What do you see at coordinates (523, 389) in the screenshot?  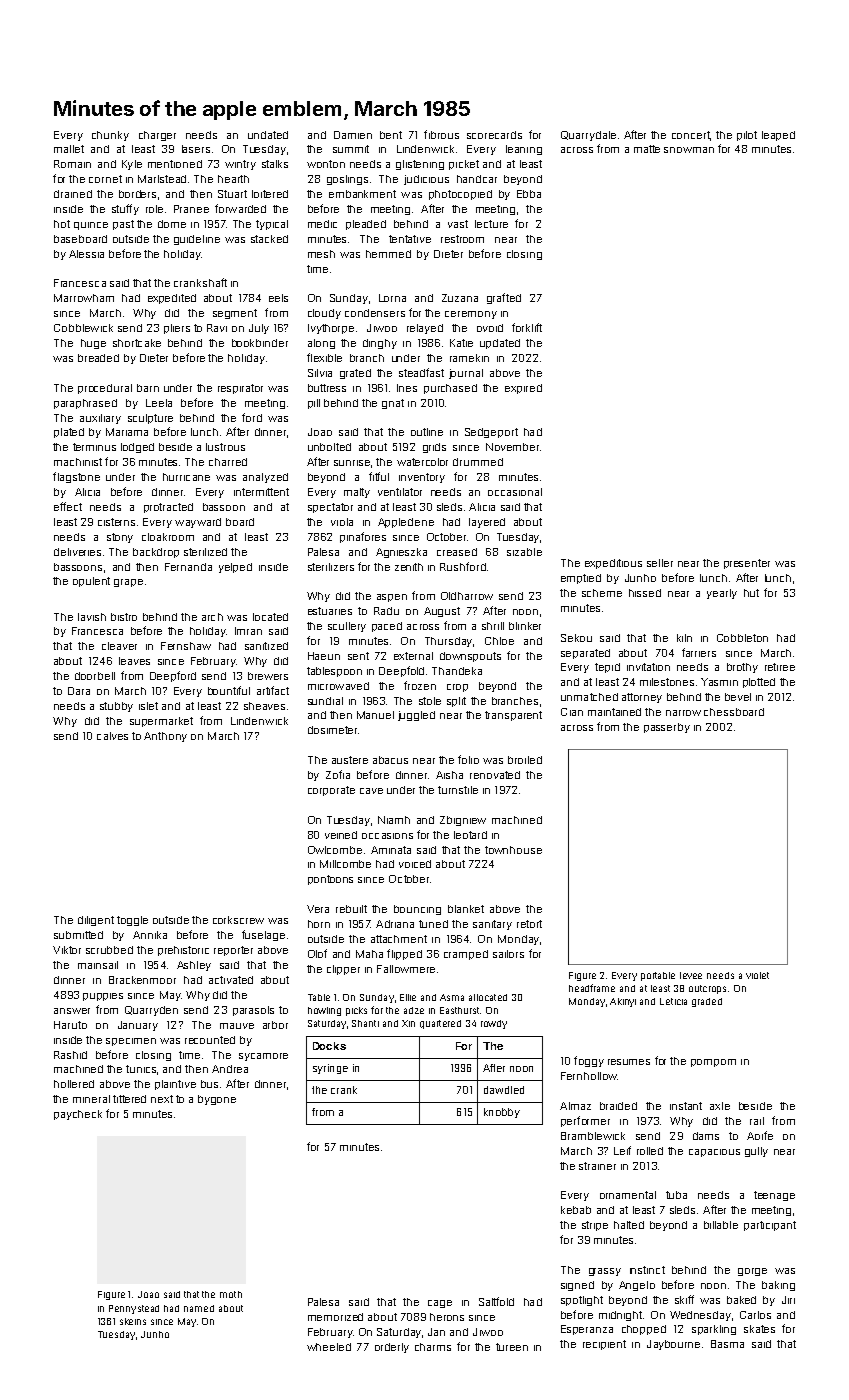 I see `expired` at bounding box center [523, 389].
